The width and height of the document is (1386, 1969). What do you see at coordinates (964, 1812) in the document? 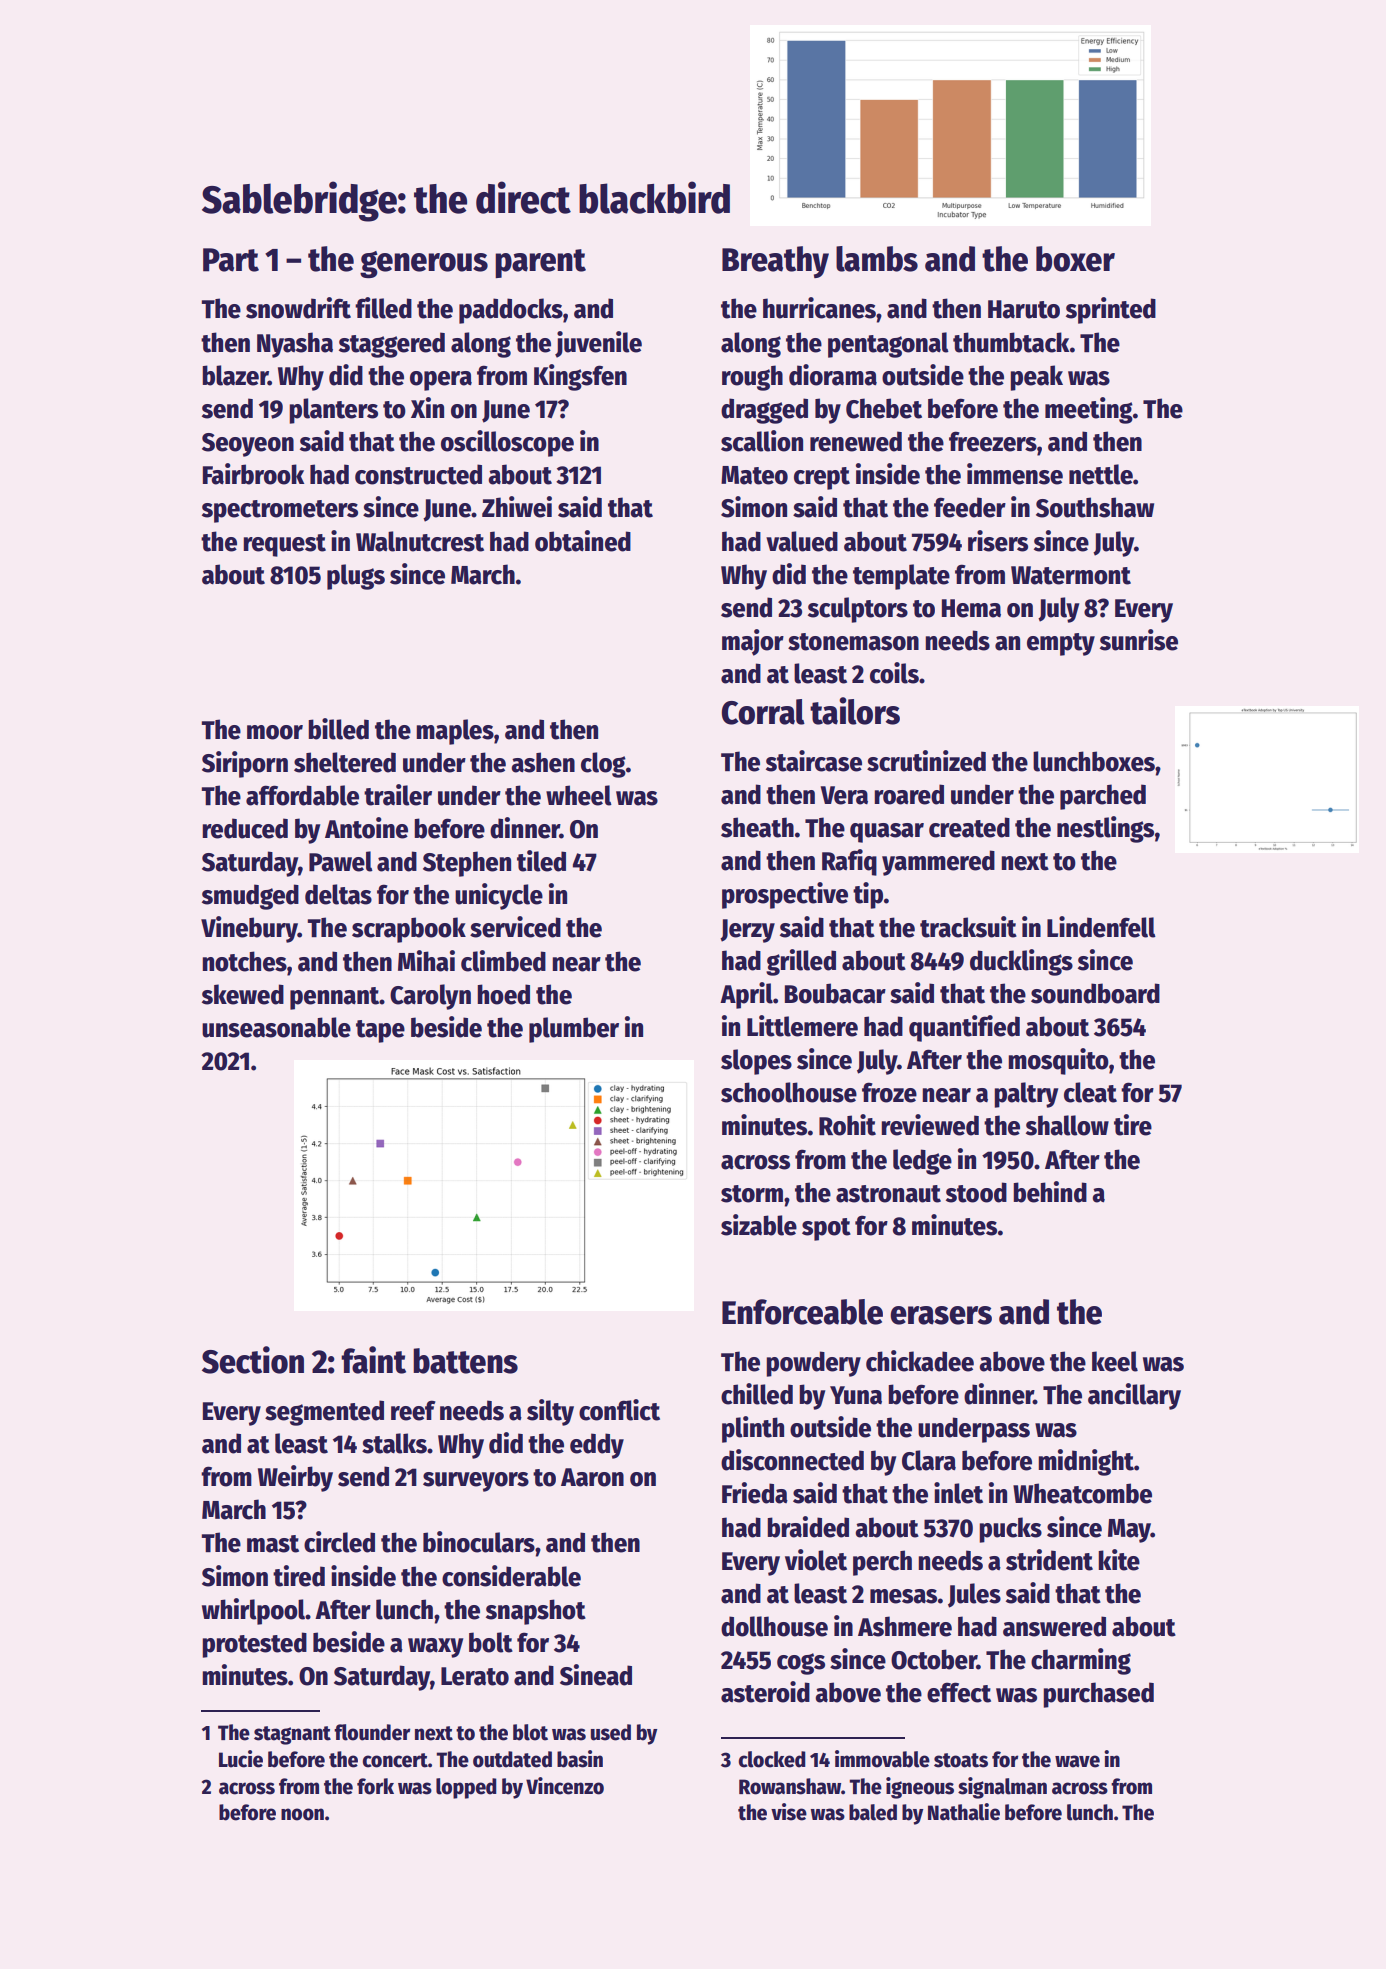
I see `Nathalie` at bounding box center [964, 1812].
